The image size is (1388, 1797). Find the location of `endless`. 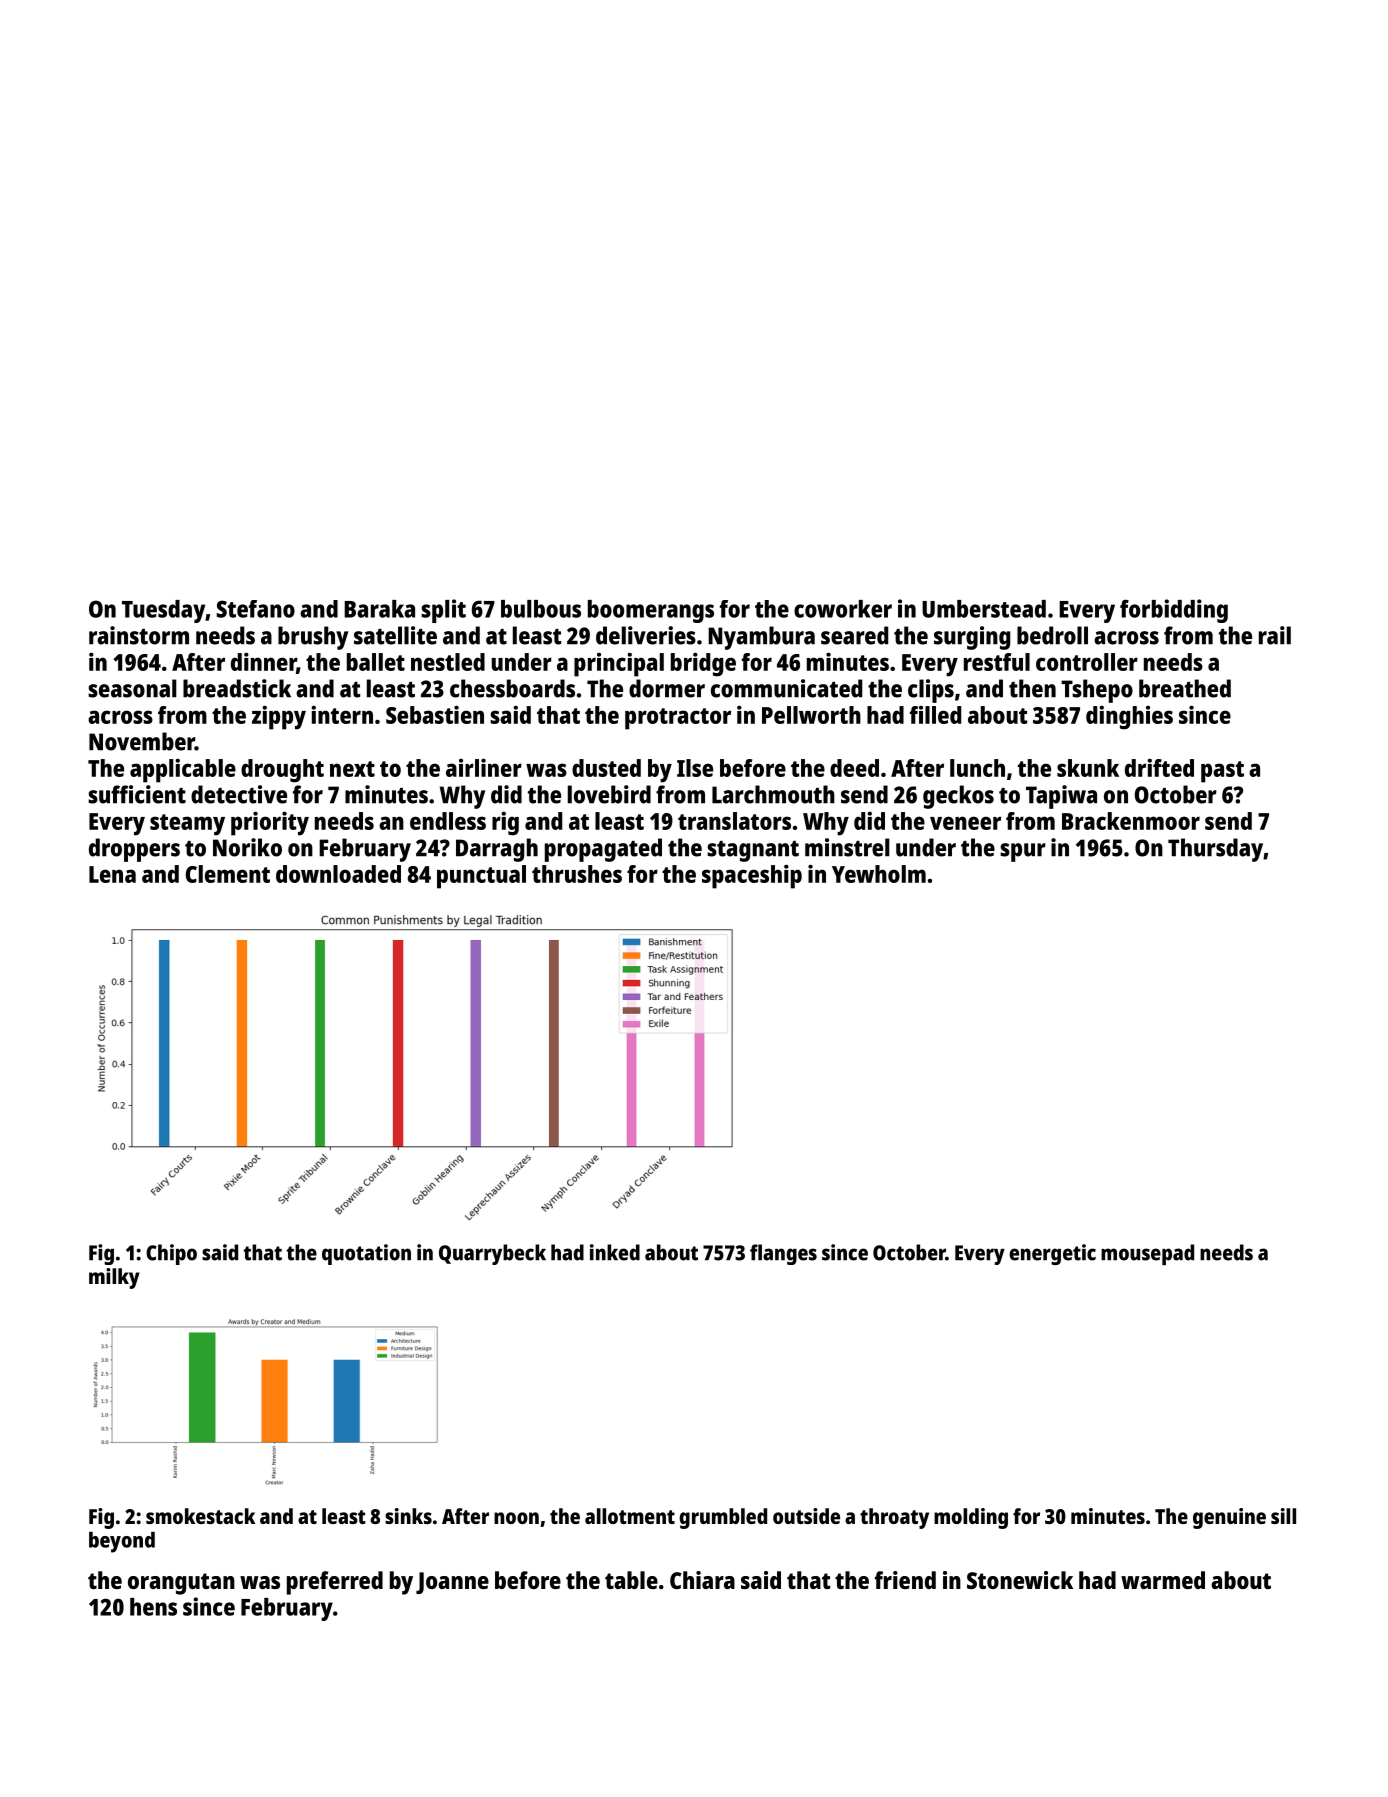

endless is located at coordinates (448, 821).
